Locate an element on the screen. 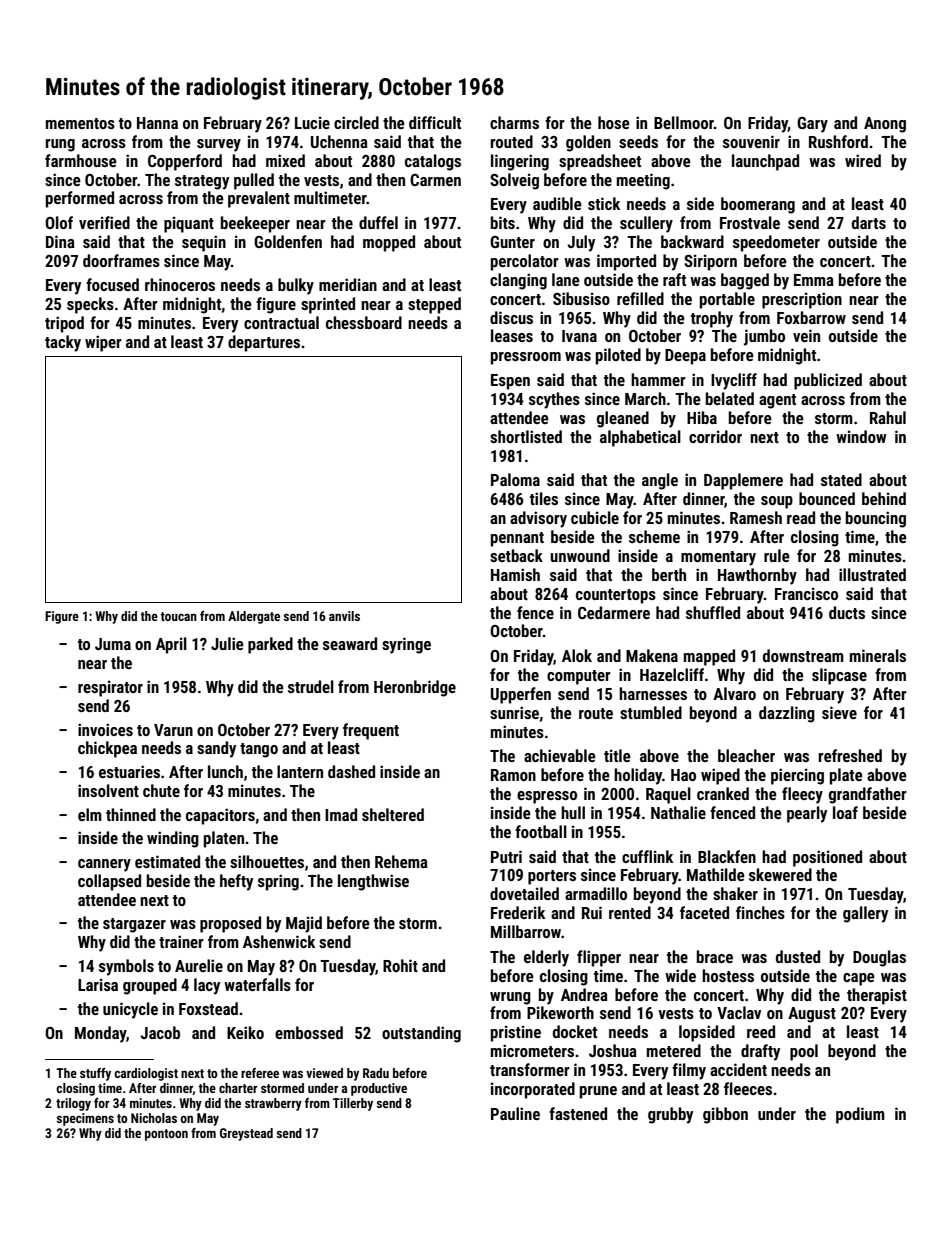 This screenshot has height=1233, width=952. gibbon is located at coordinates (725, 1115).
